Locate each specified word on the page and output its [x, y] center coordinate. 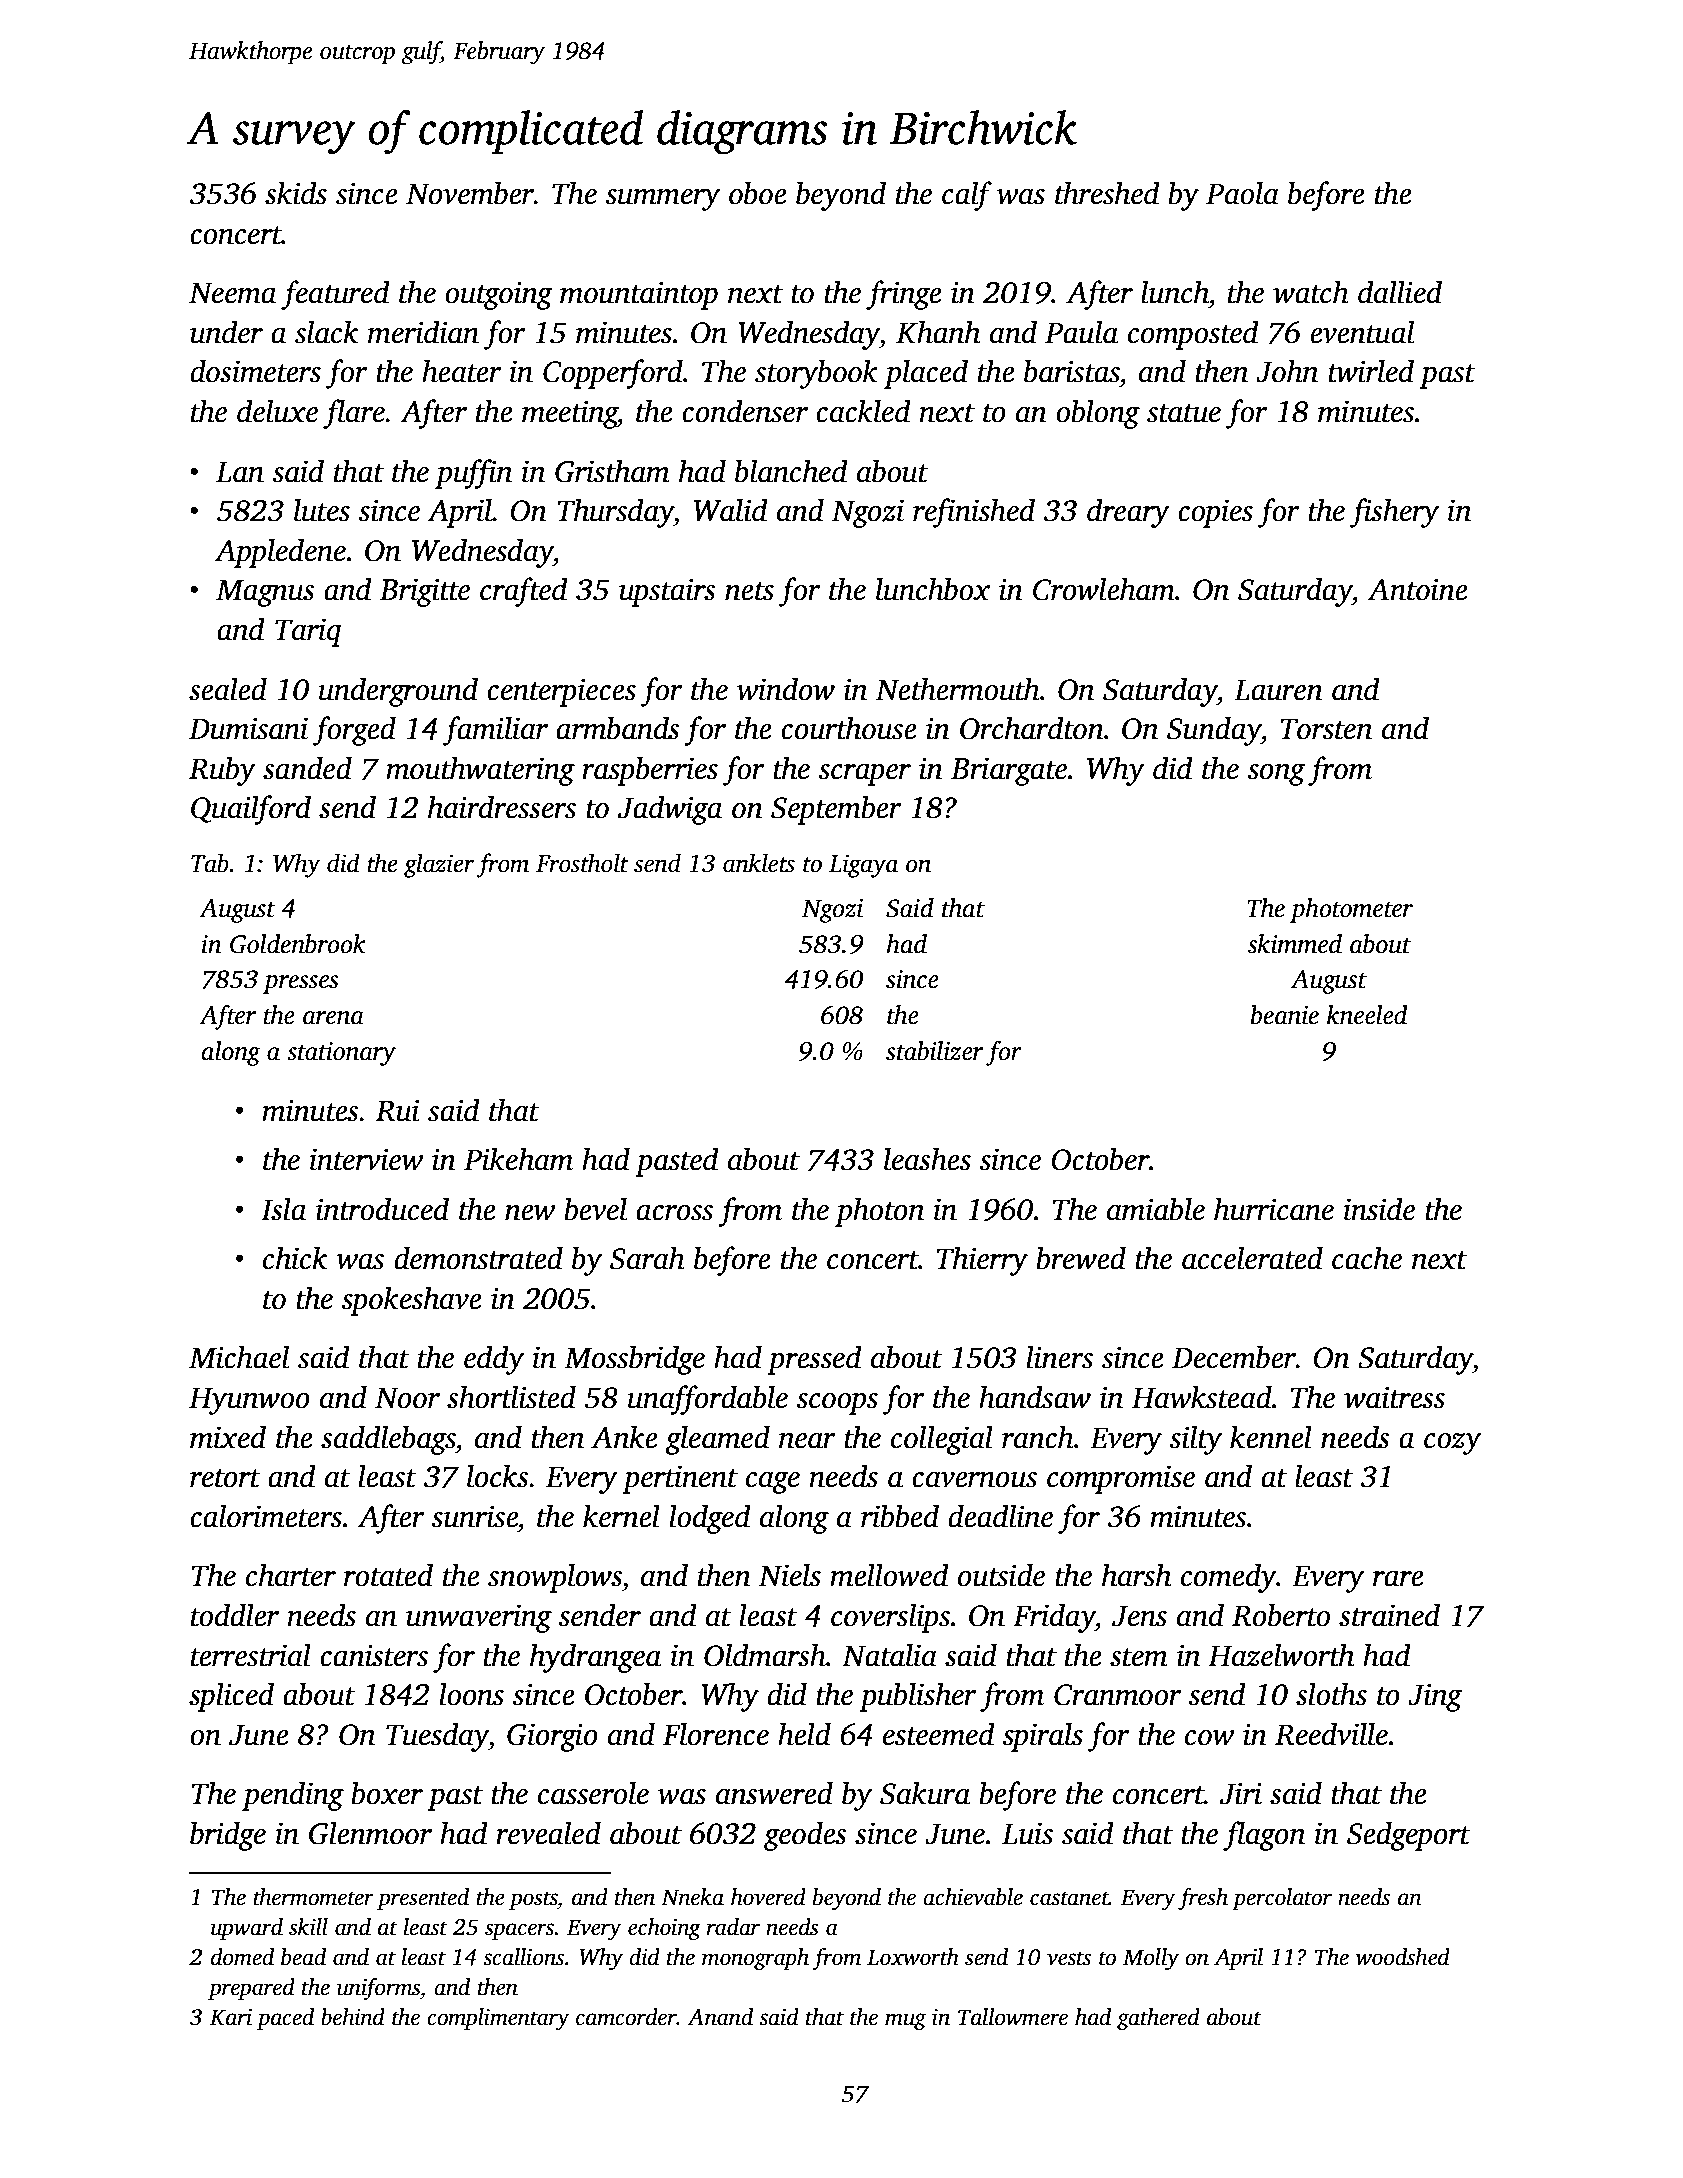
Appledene [280, 553]
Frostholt [582, 863]
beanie [1285, 1015]
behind [353, 2017]
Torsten [1326, 729]
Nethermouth [958, 689]
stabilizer [934, 1051]
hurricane [1274, 1209]
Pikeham [518, 1159]
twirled [1371, 371]
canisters [374, 1656]
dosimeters [255, 371]
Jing [1435, 1698]
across [674, 1213]
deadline [1000, 1516]
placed [926, 374]
